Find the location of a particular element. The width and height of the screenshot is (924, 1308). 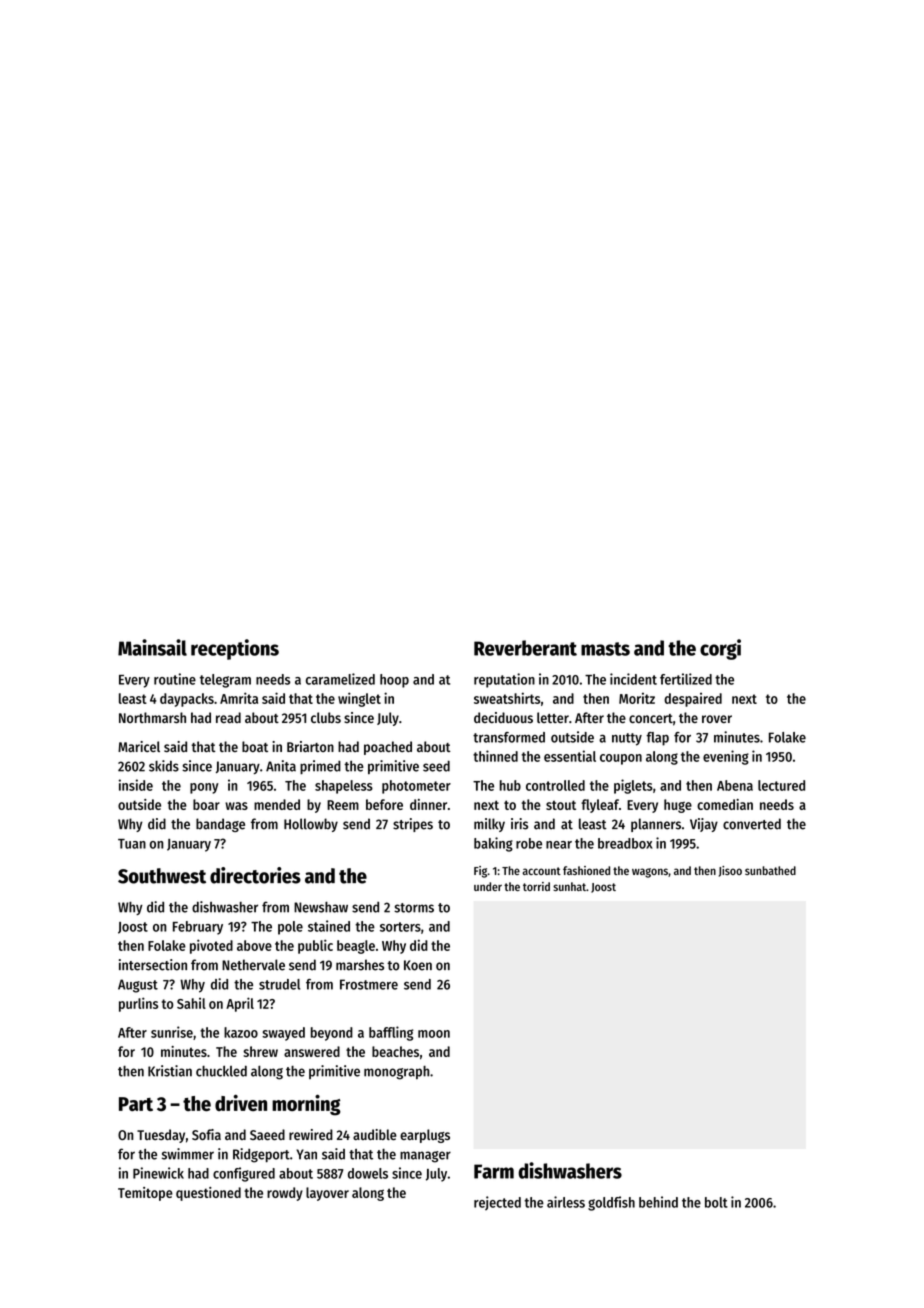

mended is located at coordinates (277, 804).
